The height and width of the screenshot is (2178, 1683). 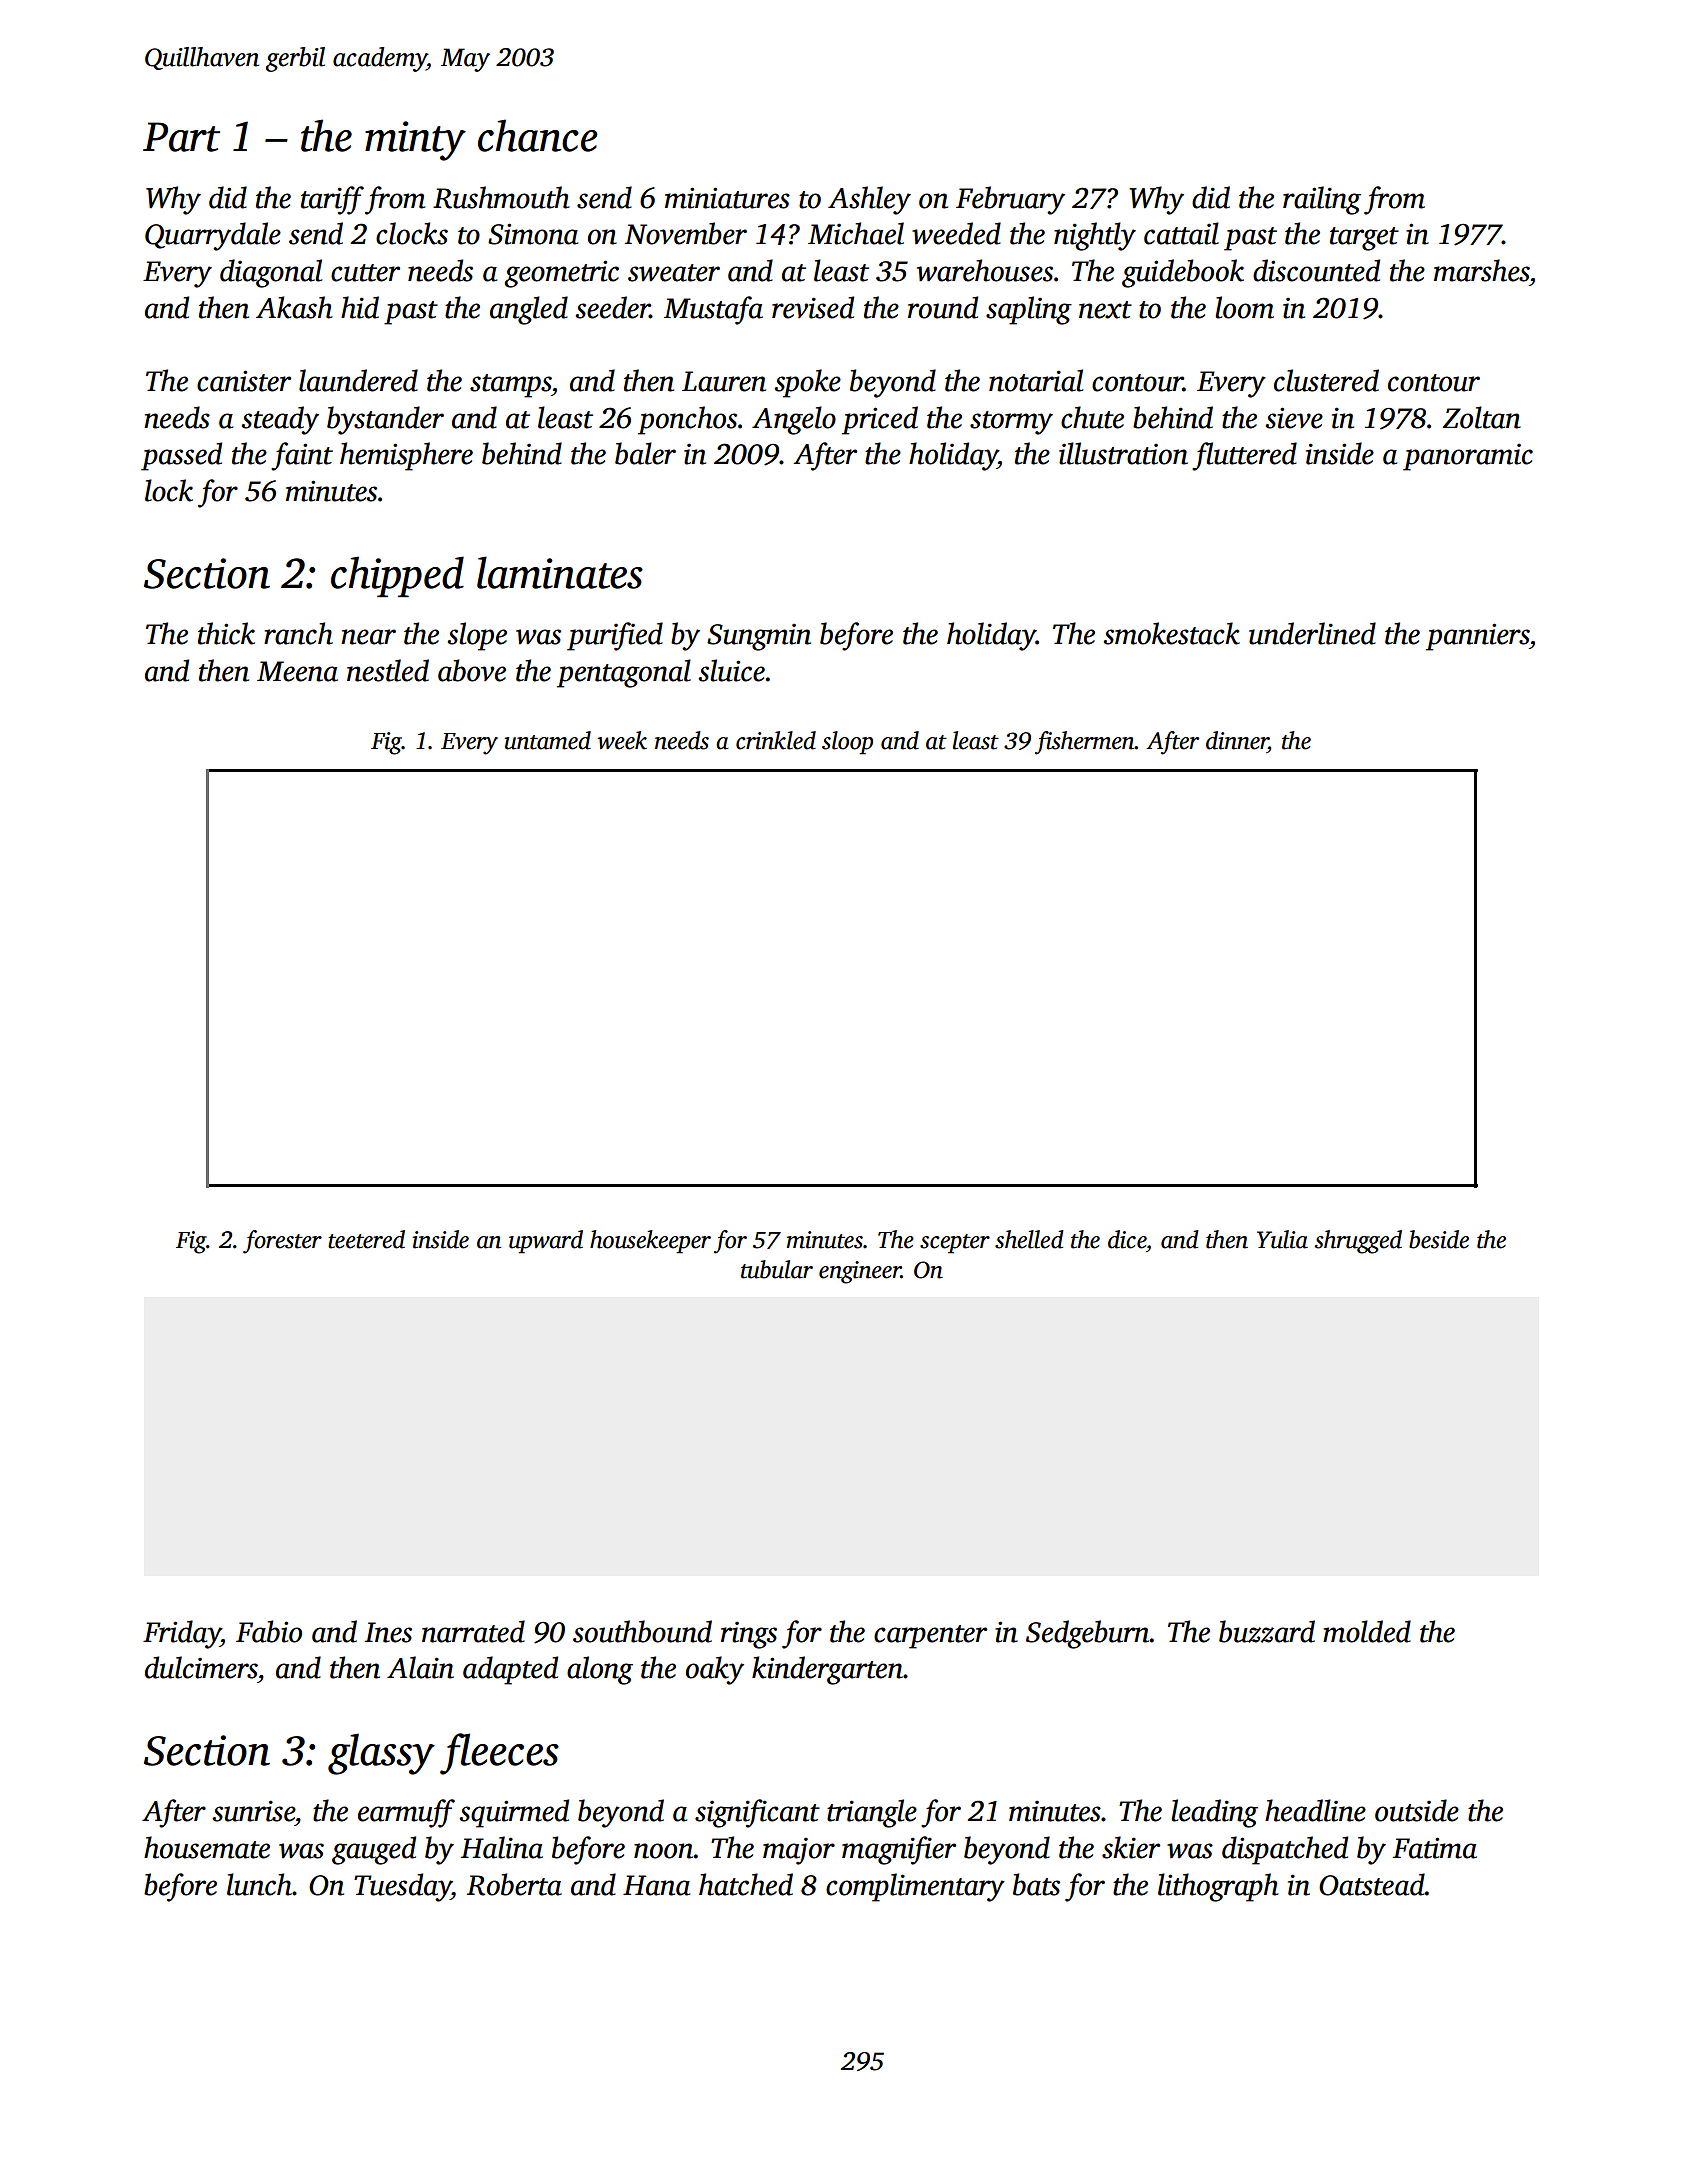 What do you see at coordinates (280, 420) in the screenshot?
I see `steady` at bounding box center [280, 420].
